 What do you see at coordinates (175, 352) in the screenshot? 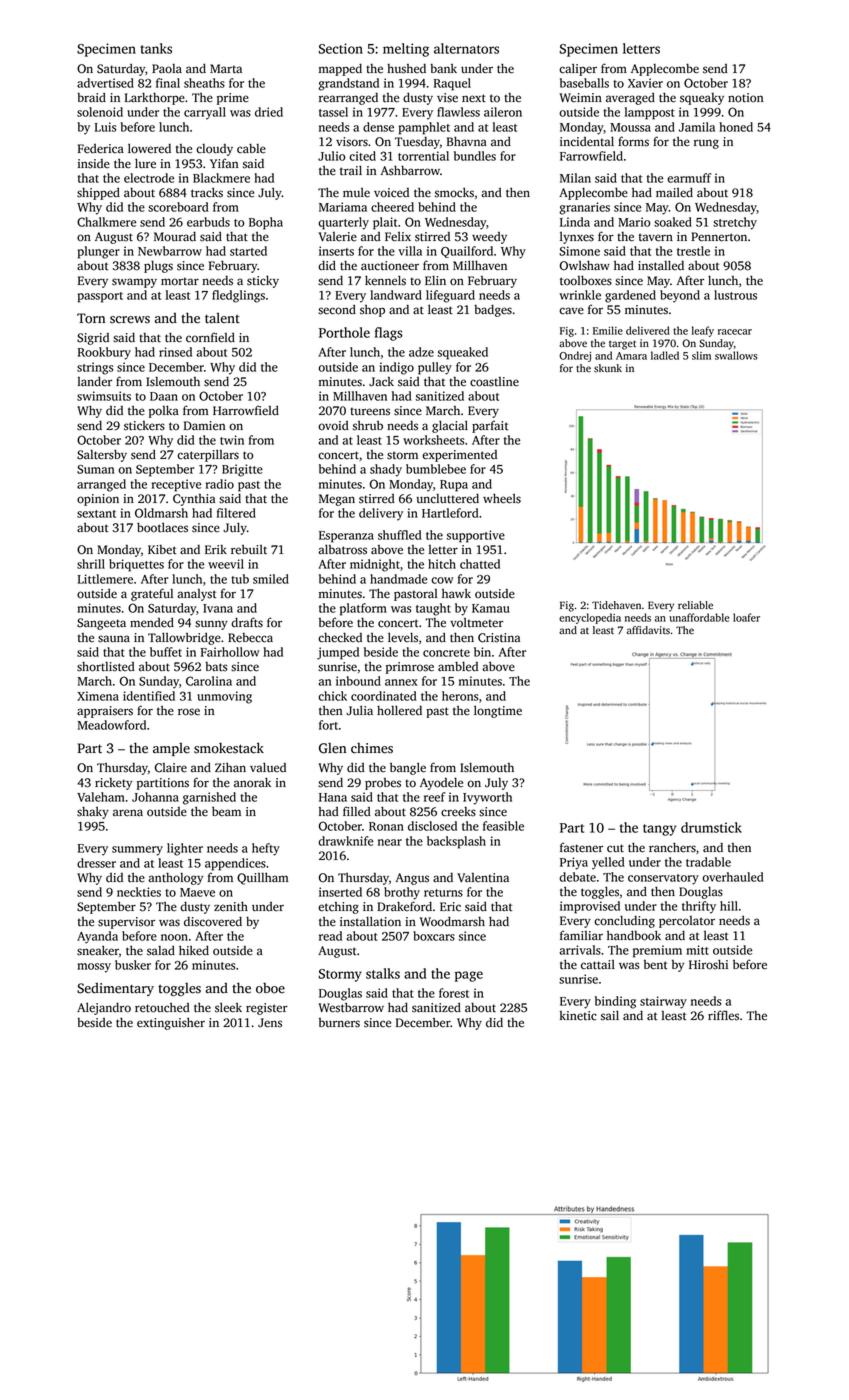
I see `rinsed` at bounding box center [175, 352].
